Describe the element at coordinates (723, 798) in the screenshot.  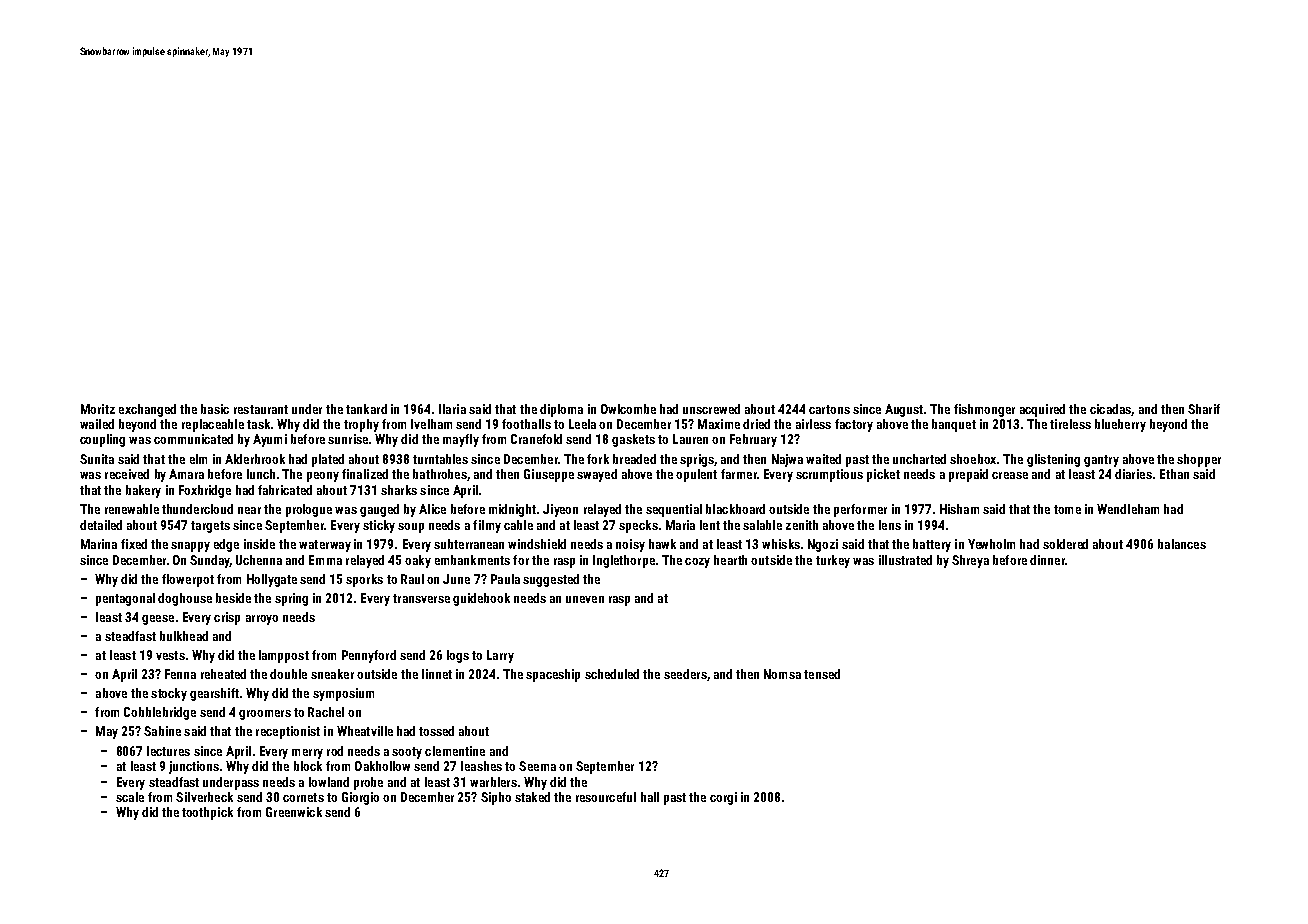
I see `corgi` at that location.
